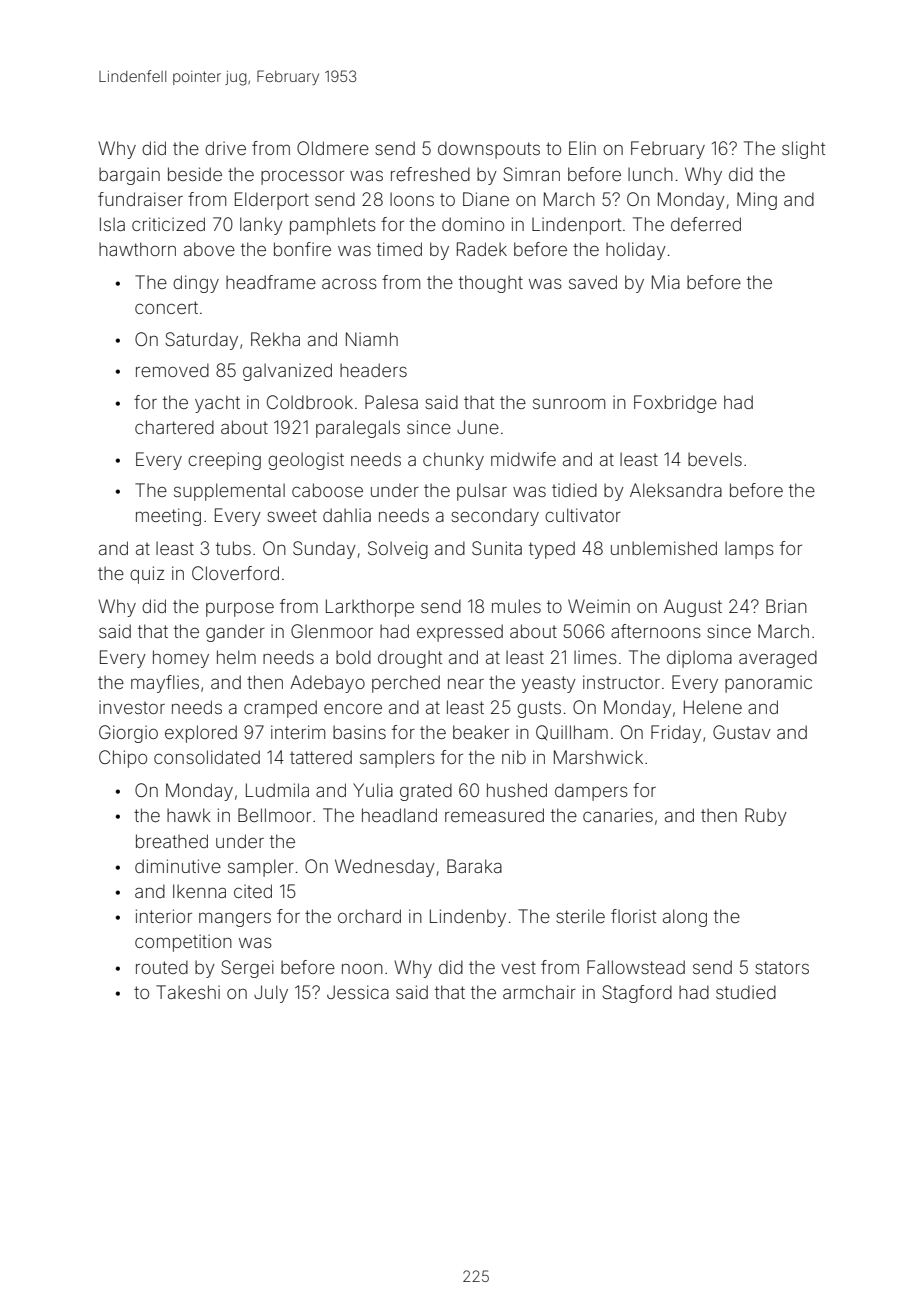 Image resolution: width=924 pixels, height=1314 pixels. What do you see at coordinates (715, 459) in the page?
I see `bevels` at bounding box center [715, 459].
